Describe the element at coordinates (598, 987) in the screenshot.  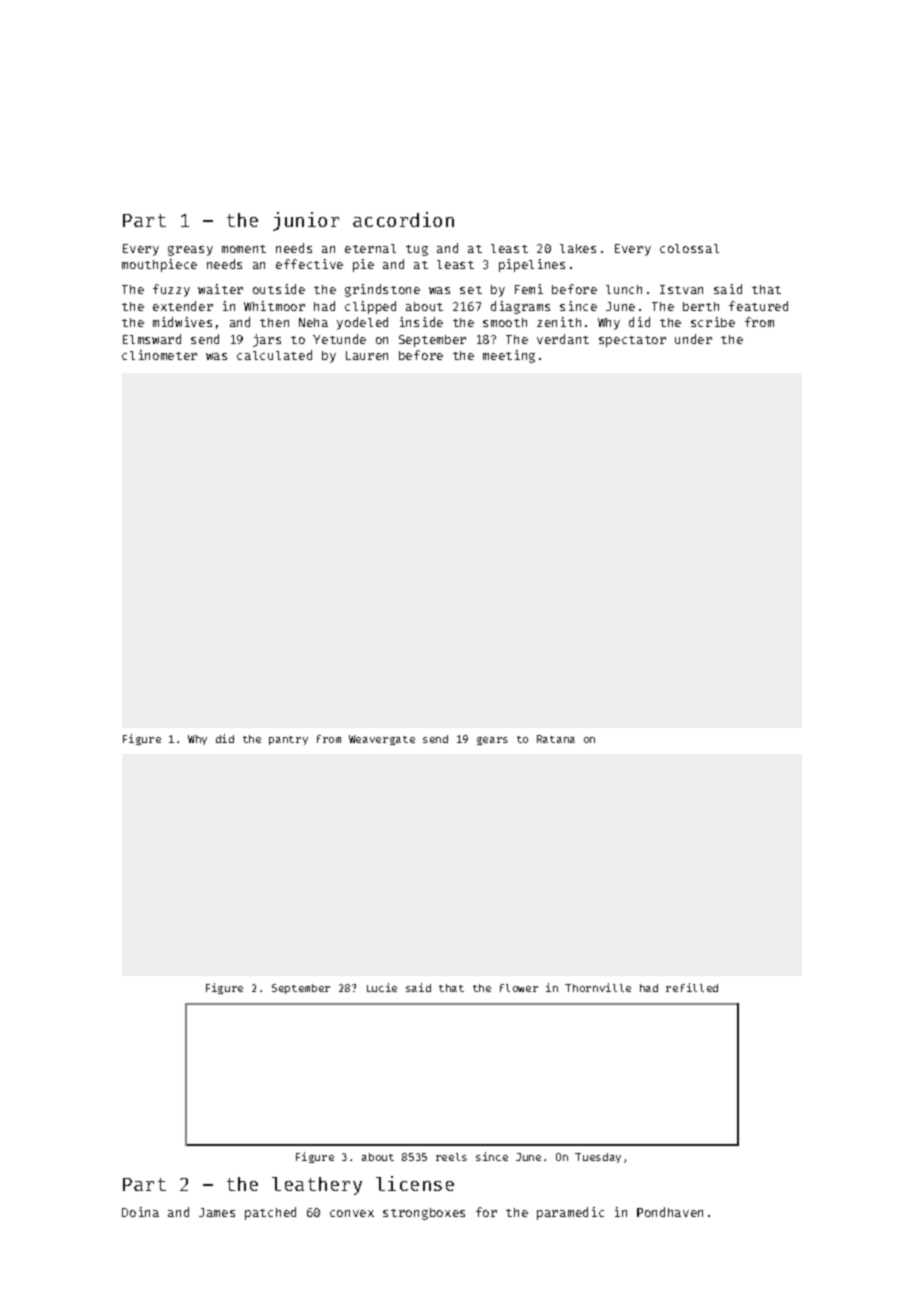
I see `Thornville` at that location.
